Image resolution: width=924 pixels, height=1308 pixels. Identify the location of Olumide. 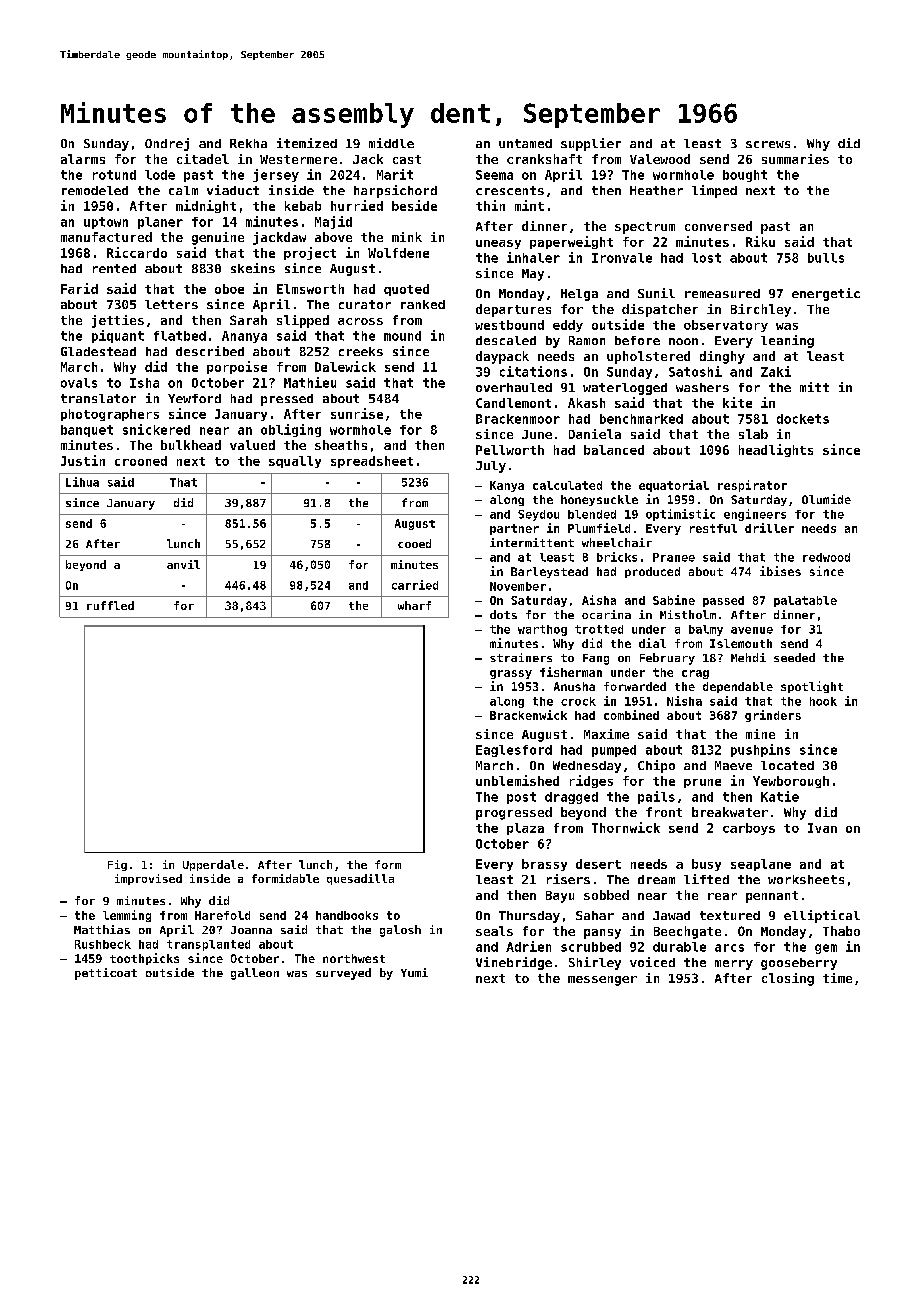
(826, 499).
